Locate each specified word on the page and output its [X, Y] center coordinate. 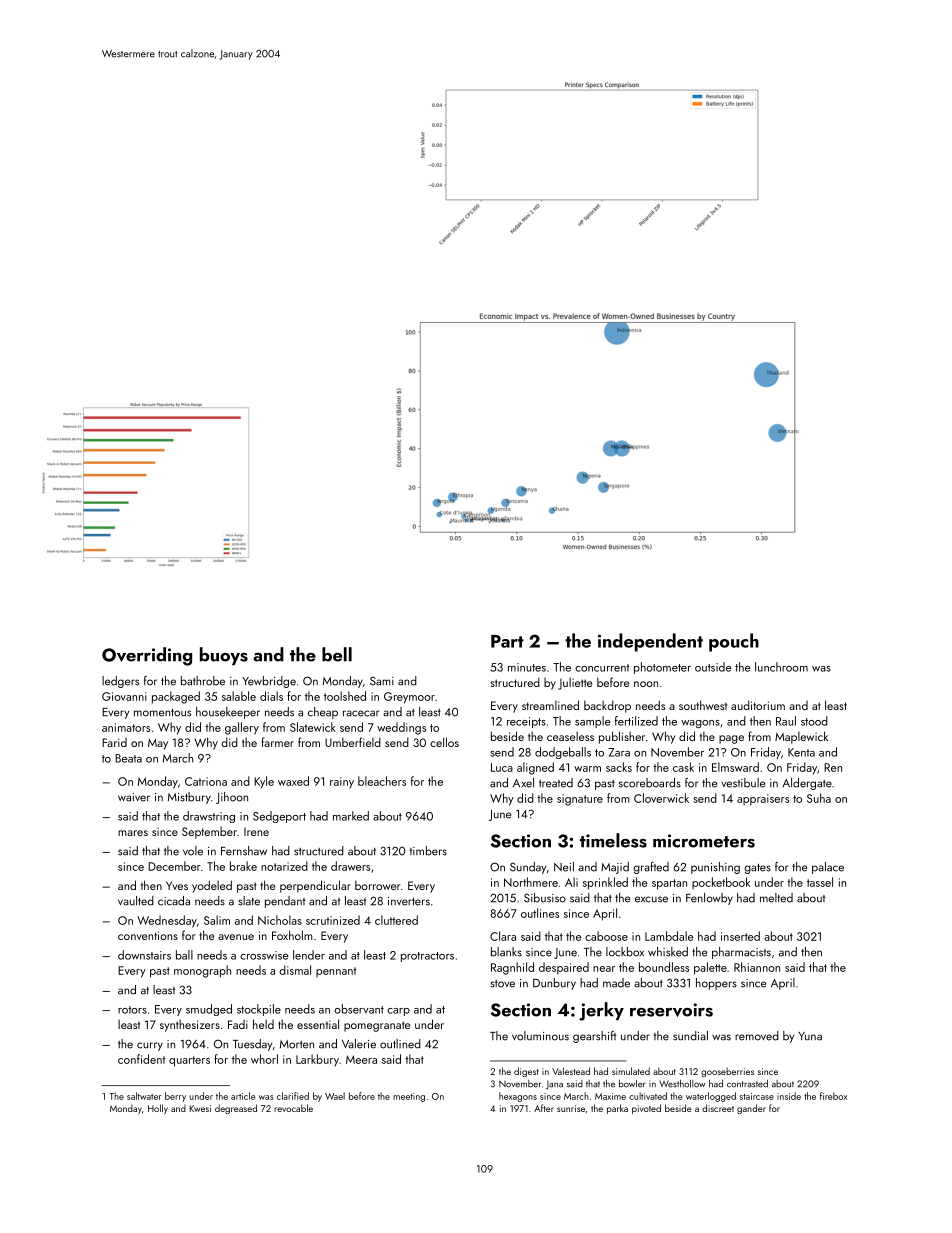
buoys [224, 656]
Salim [217, 920]
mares [133, 833]
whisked [668, 952]
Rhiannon [757, 967]
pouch [734, 642]
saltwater [144, 1096]
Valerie [359, 1044]
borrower [377, 885]
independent [650, 642]
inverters [409, 901]
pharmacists [741, 953]
